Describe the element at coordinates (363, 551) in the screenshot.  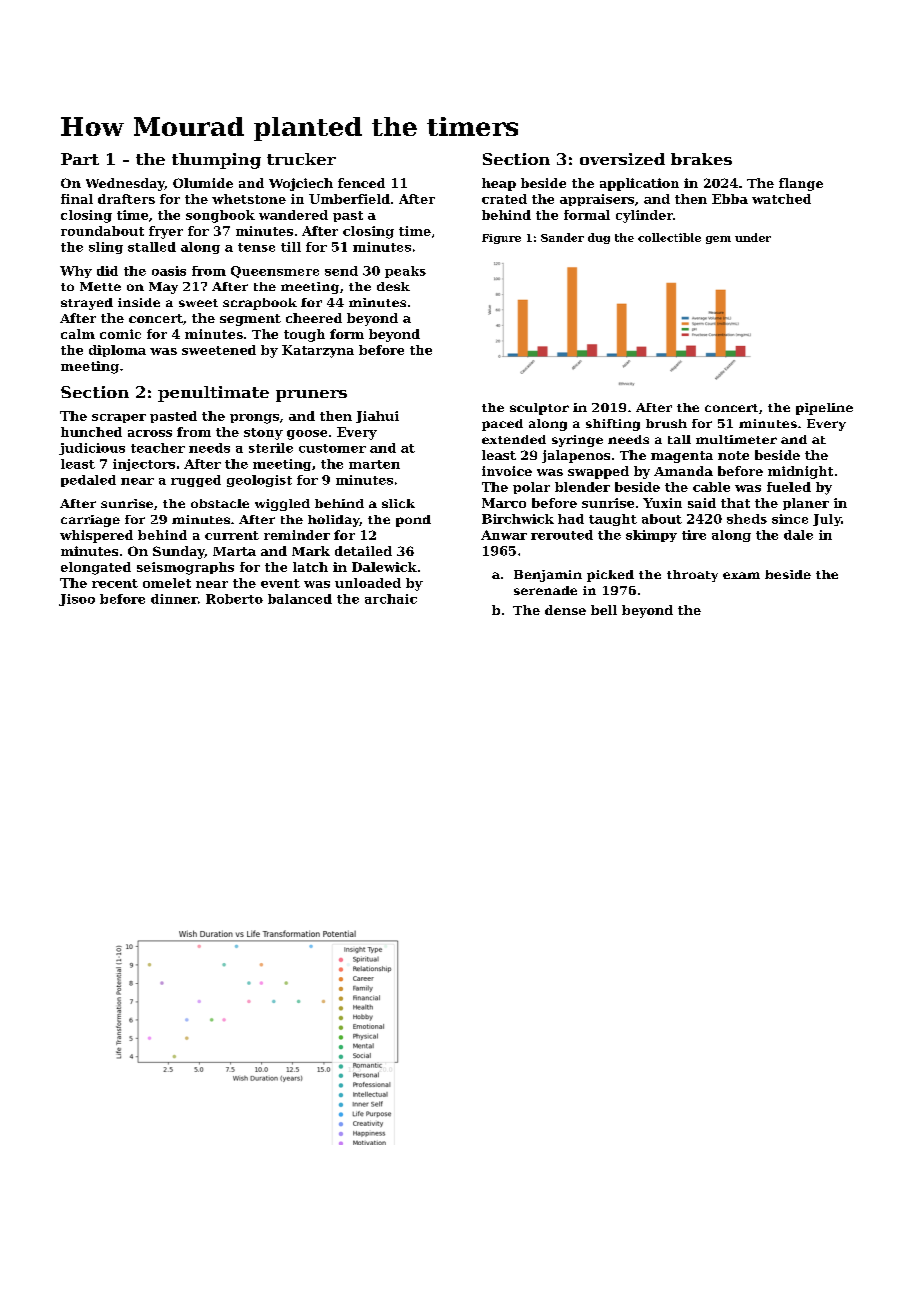
I see `detailed` at that location.
